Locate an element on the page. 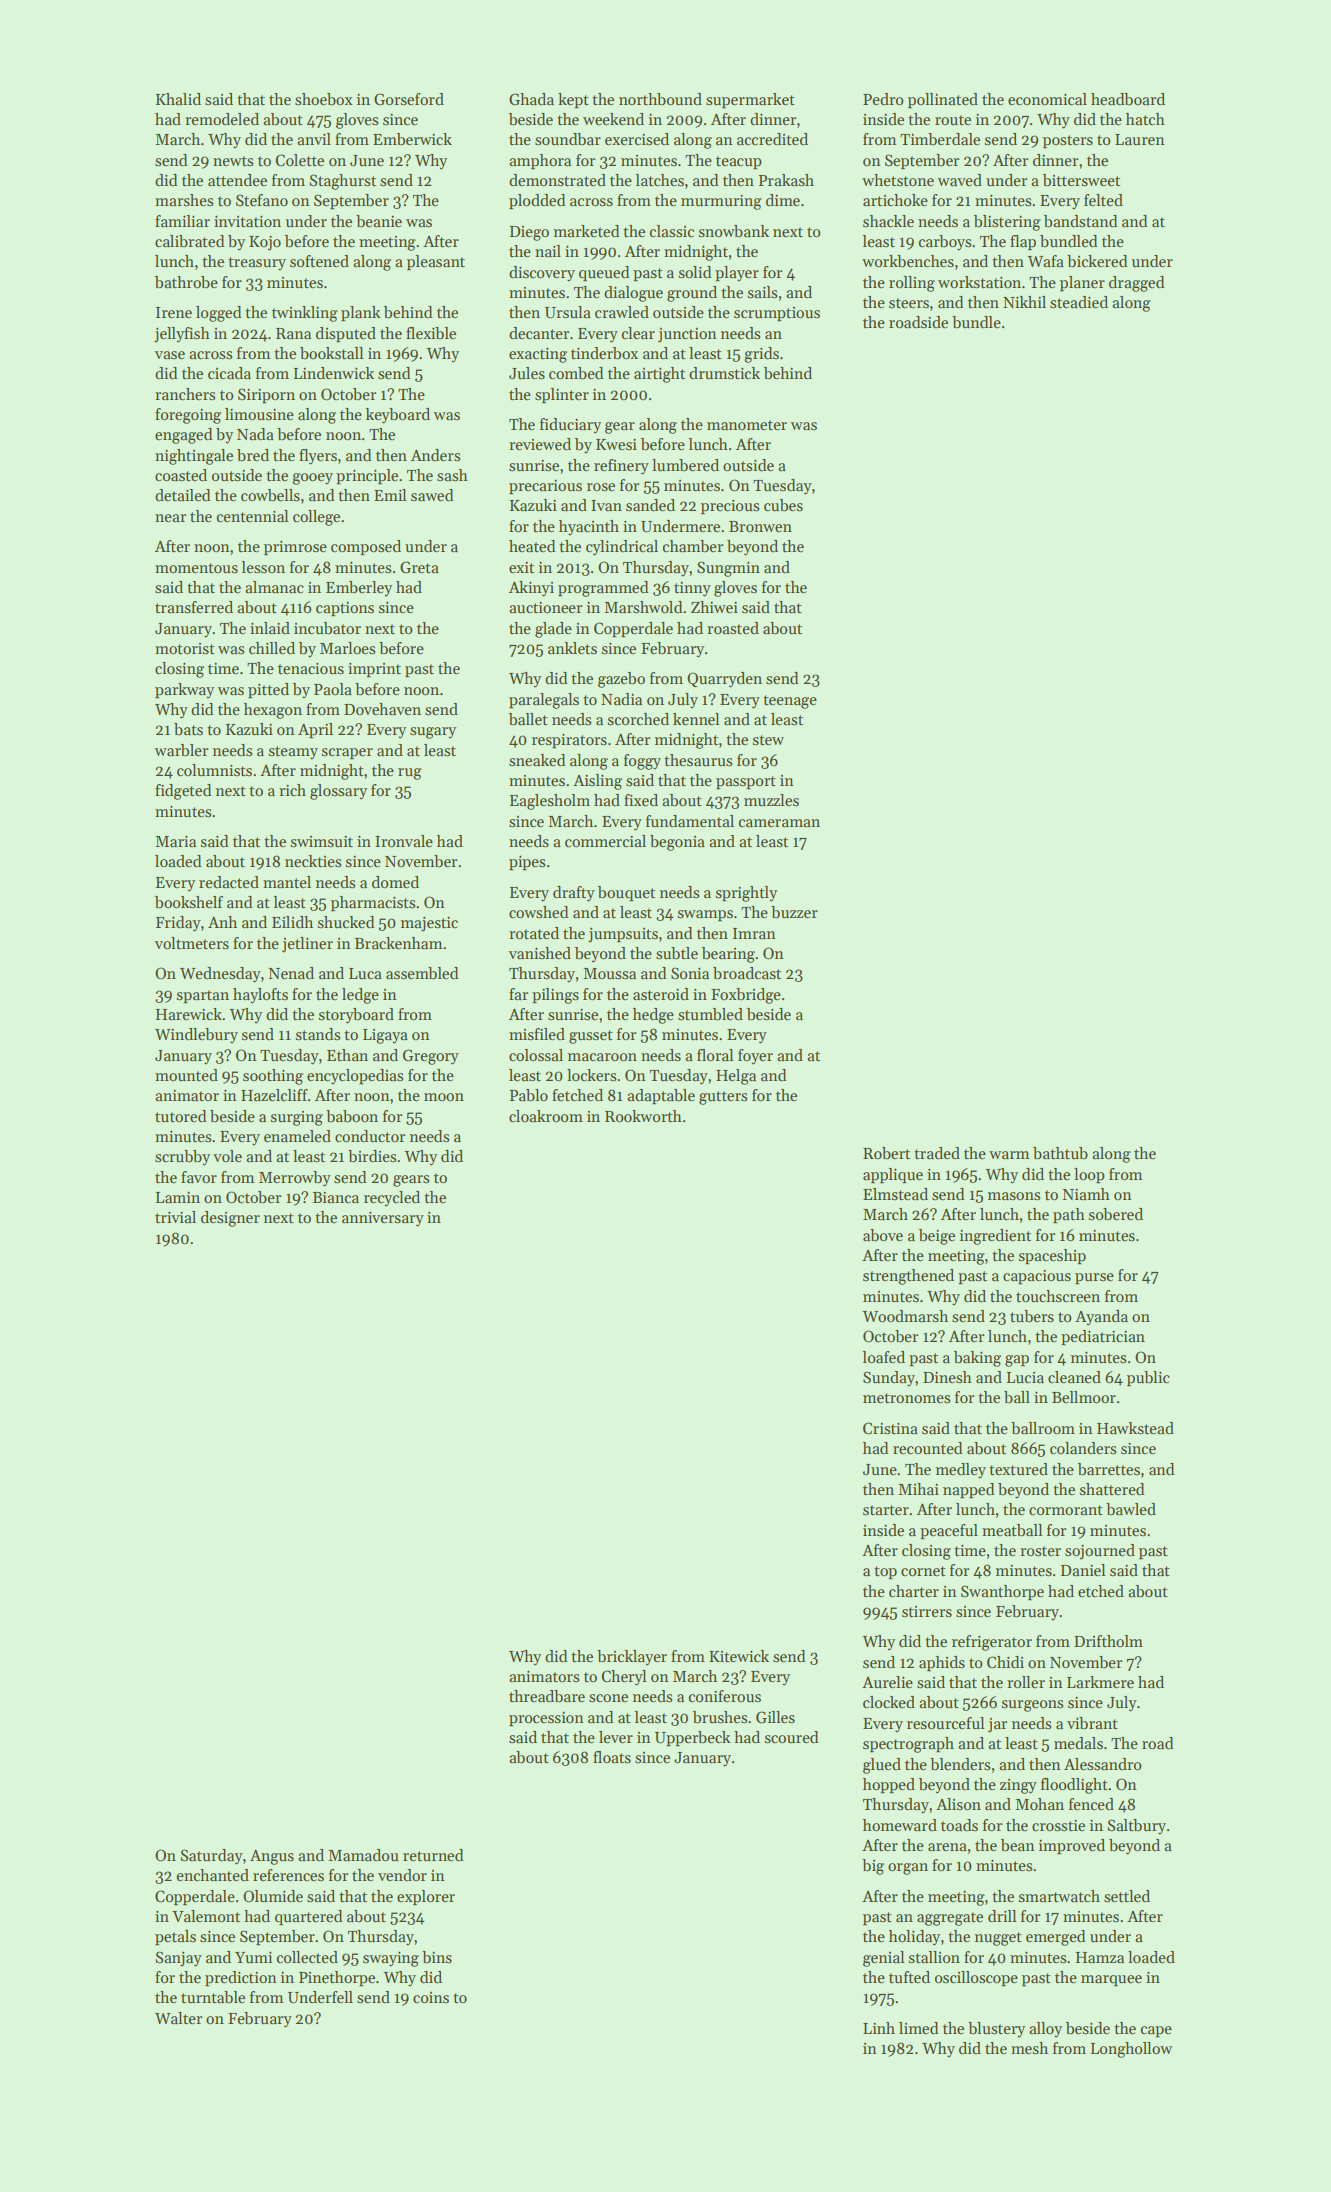  shoebox is located at coordinates (324, 99).
